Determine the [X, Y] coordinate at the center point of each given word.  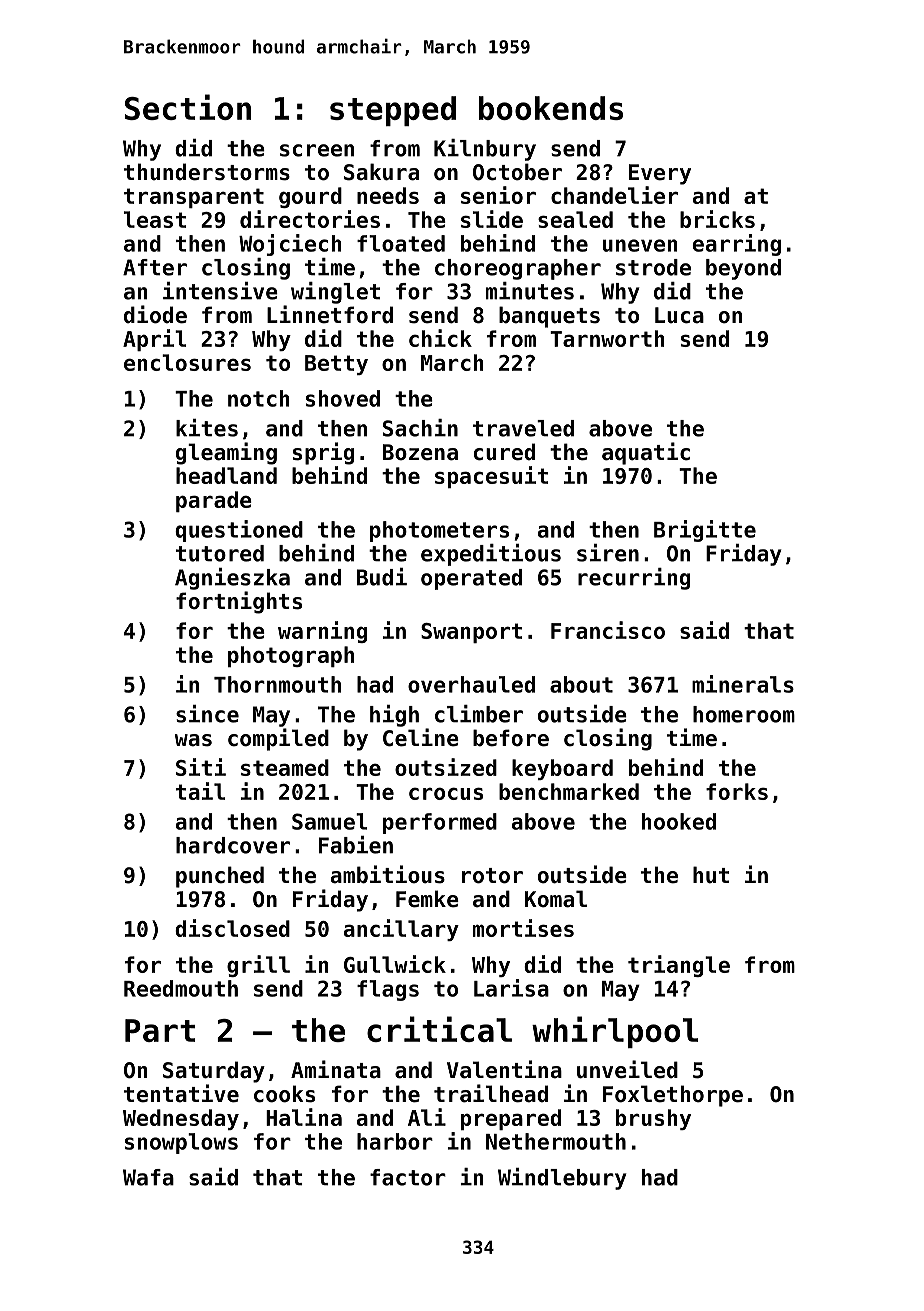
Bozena [420, 452]
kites [207, 428]
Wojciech [290, 245]
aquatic [646, 453]
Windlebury [562, 1179]
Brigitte [705, 531]
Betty [336, 365]
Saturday [214, 1072]
